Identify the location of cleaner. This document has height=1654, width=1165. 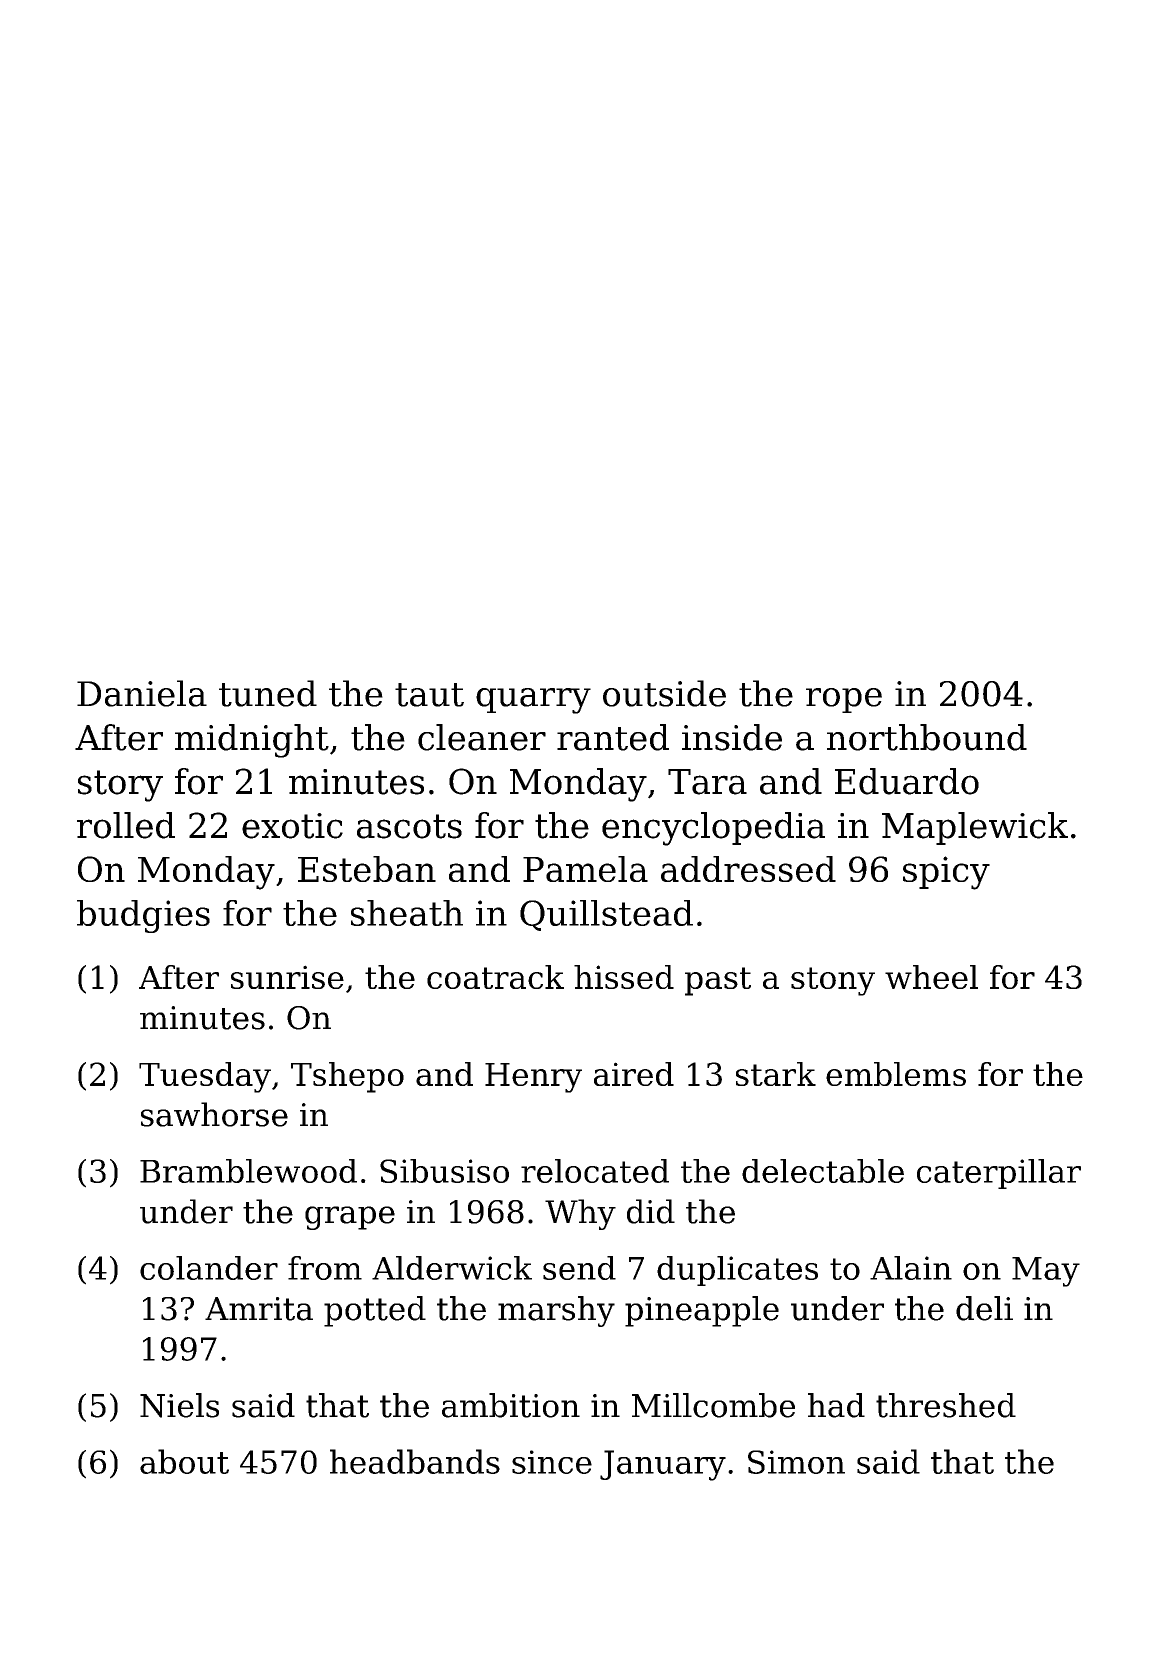
(482, 737).
